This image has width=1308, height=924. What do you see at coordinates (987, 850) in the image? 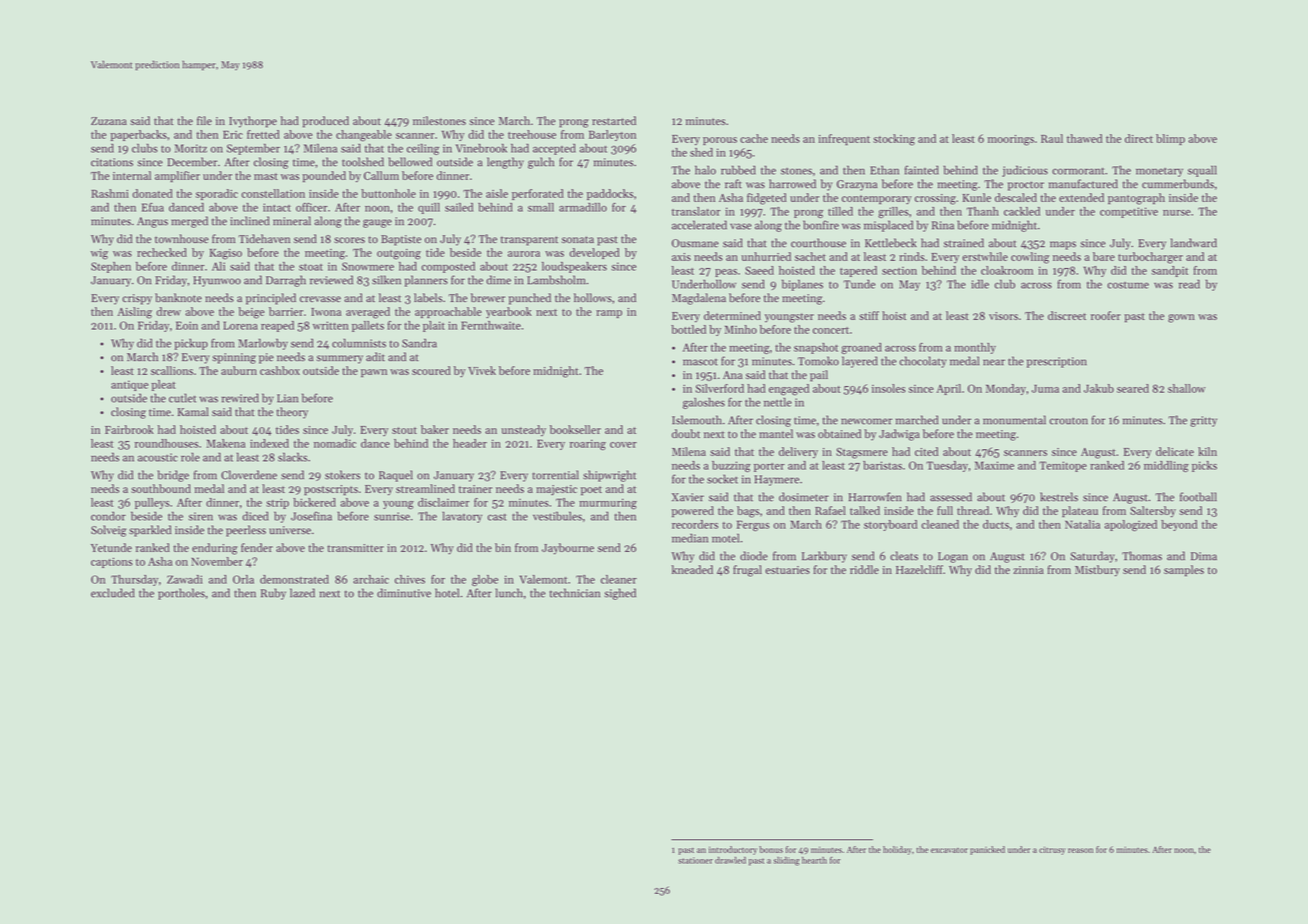
I see `panicked` at bounding box center [987, 850].
